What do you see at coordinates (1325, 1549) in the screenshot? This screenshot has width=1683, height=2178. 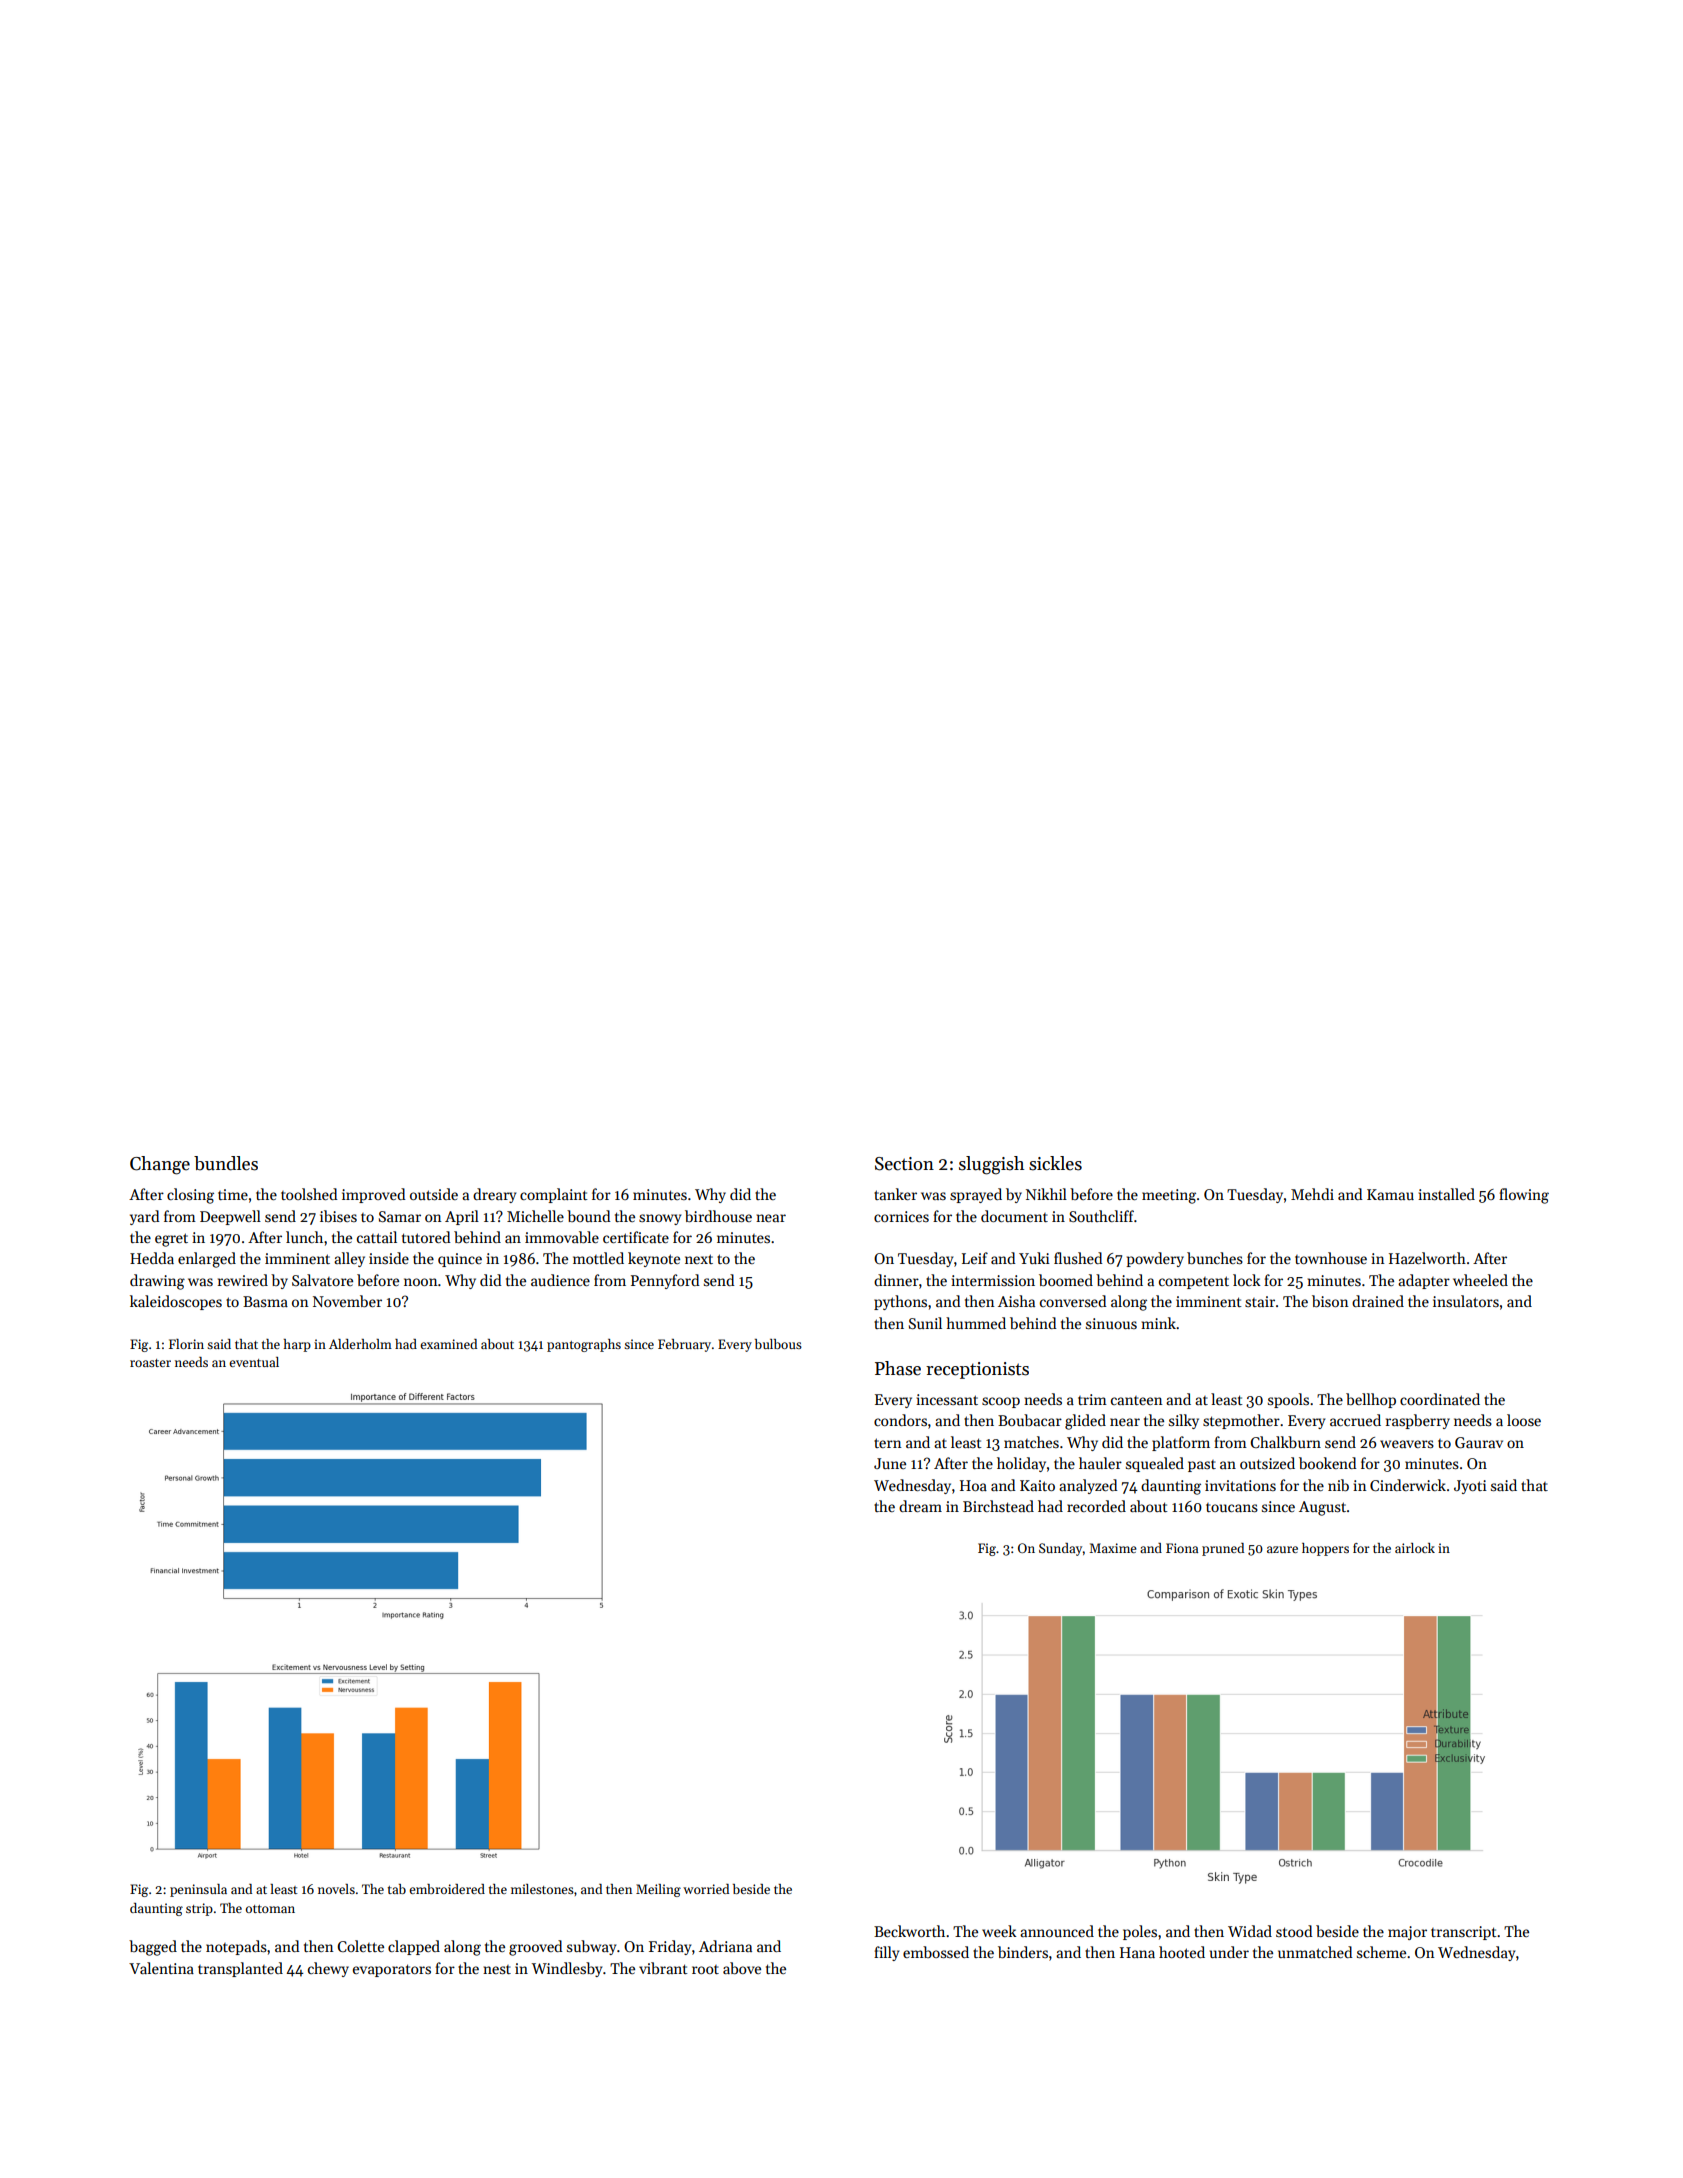 I see `hoppers` at bounding box center [1325, 1549].
